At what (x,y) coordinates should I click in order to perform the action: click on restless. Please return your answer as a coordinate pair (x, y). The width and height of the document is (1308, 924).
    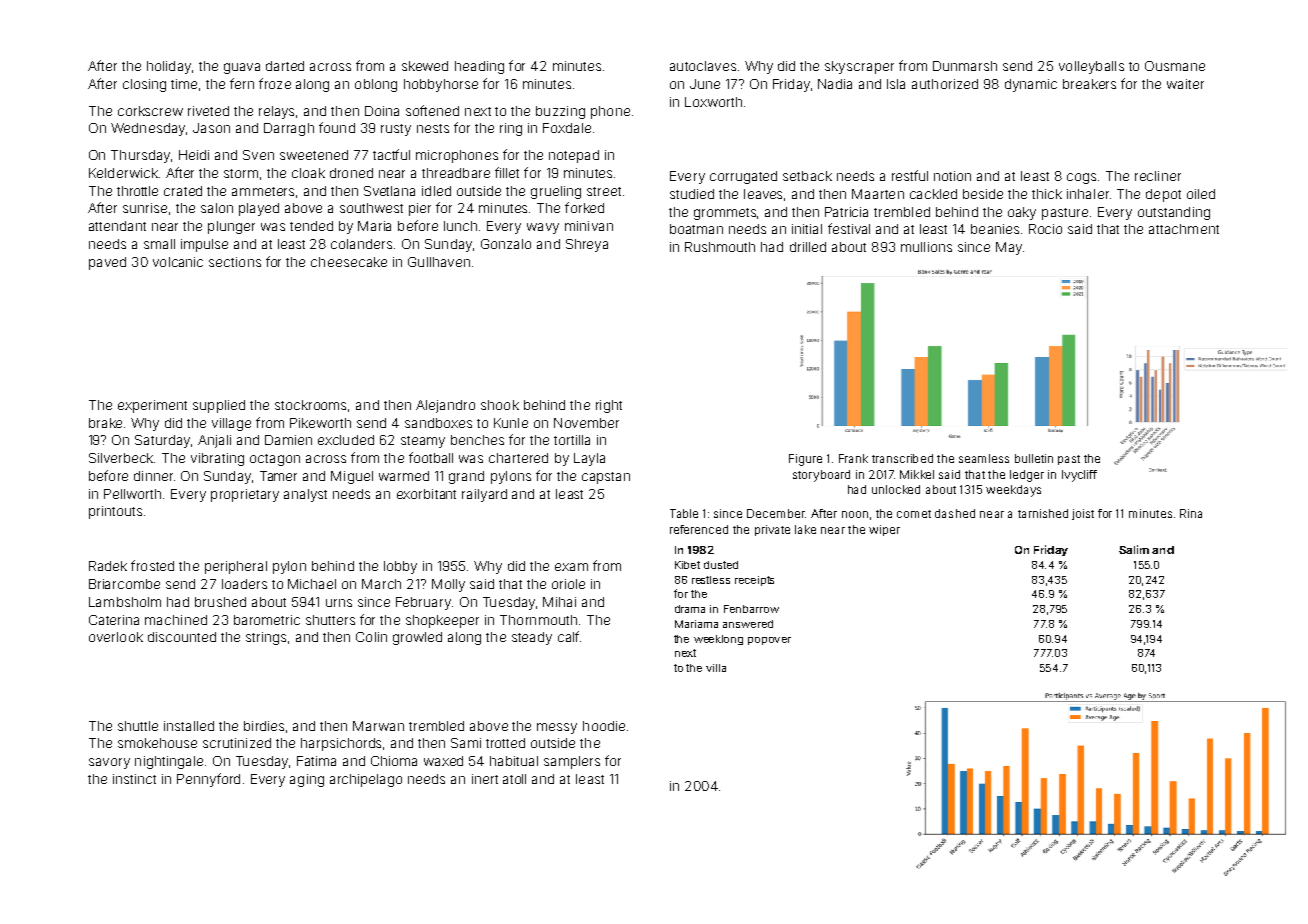
    Looking at the image, I should click on (711, 580).
